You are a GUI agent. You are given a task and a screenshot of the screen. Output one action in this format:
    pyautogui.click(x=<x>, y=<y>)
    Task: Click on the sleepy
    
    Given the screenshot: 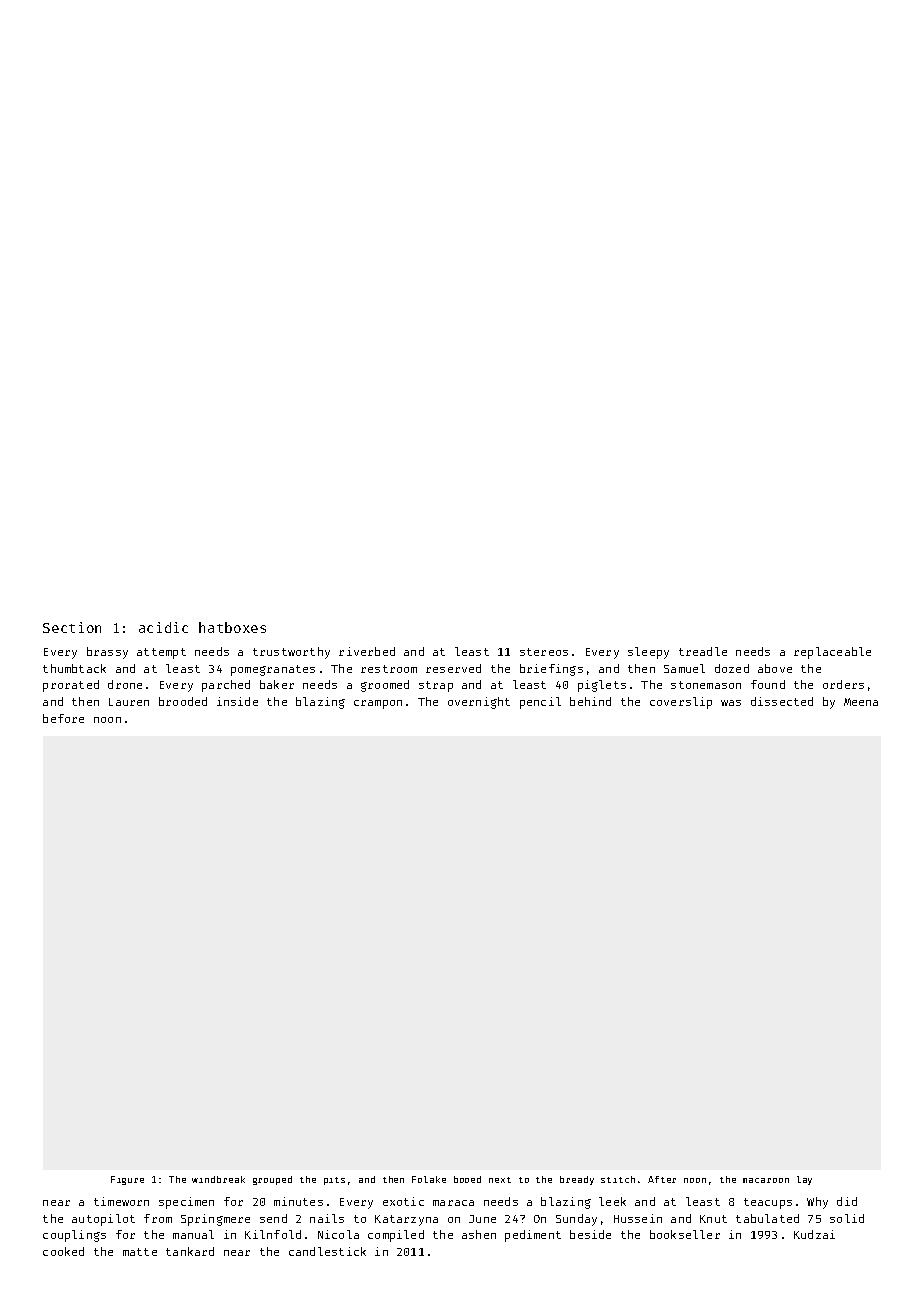 What is the action you would take?
    pyautogui.click(x=648, y=653)
